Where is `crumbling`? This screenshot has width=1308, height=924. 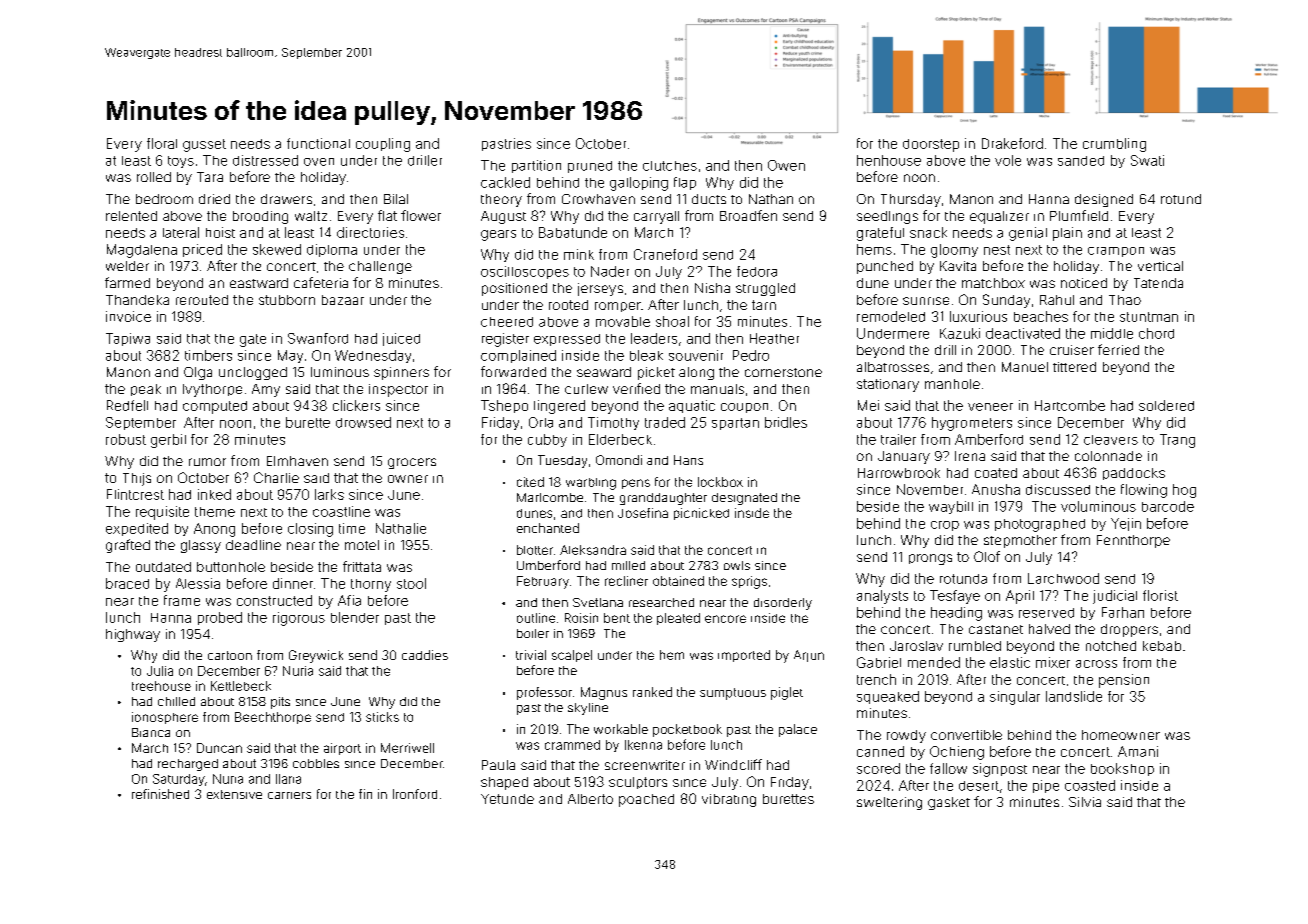
crumbling is located at coordinates (1114, 145).
